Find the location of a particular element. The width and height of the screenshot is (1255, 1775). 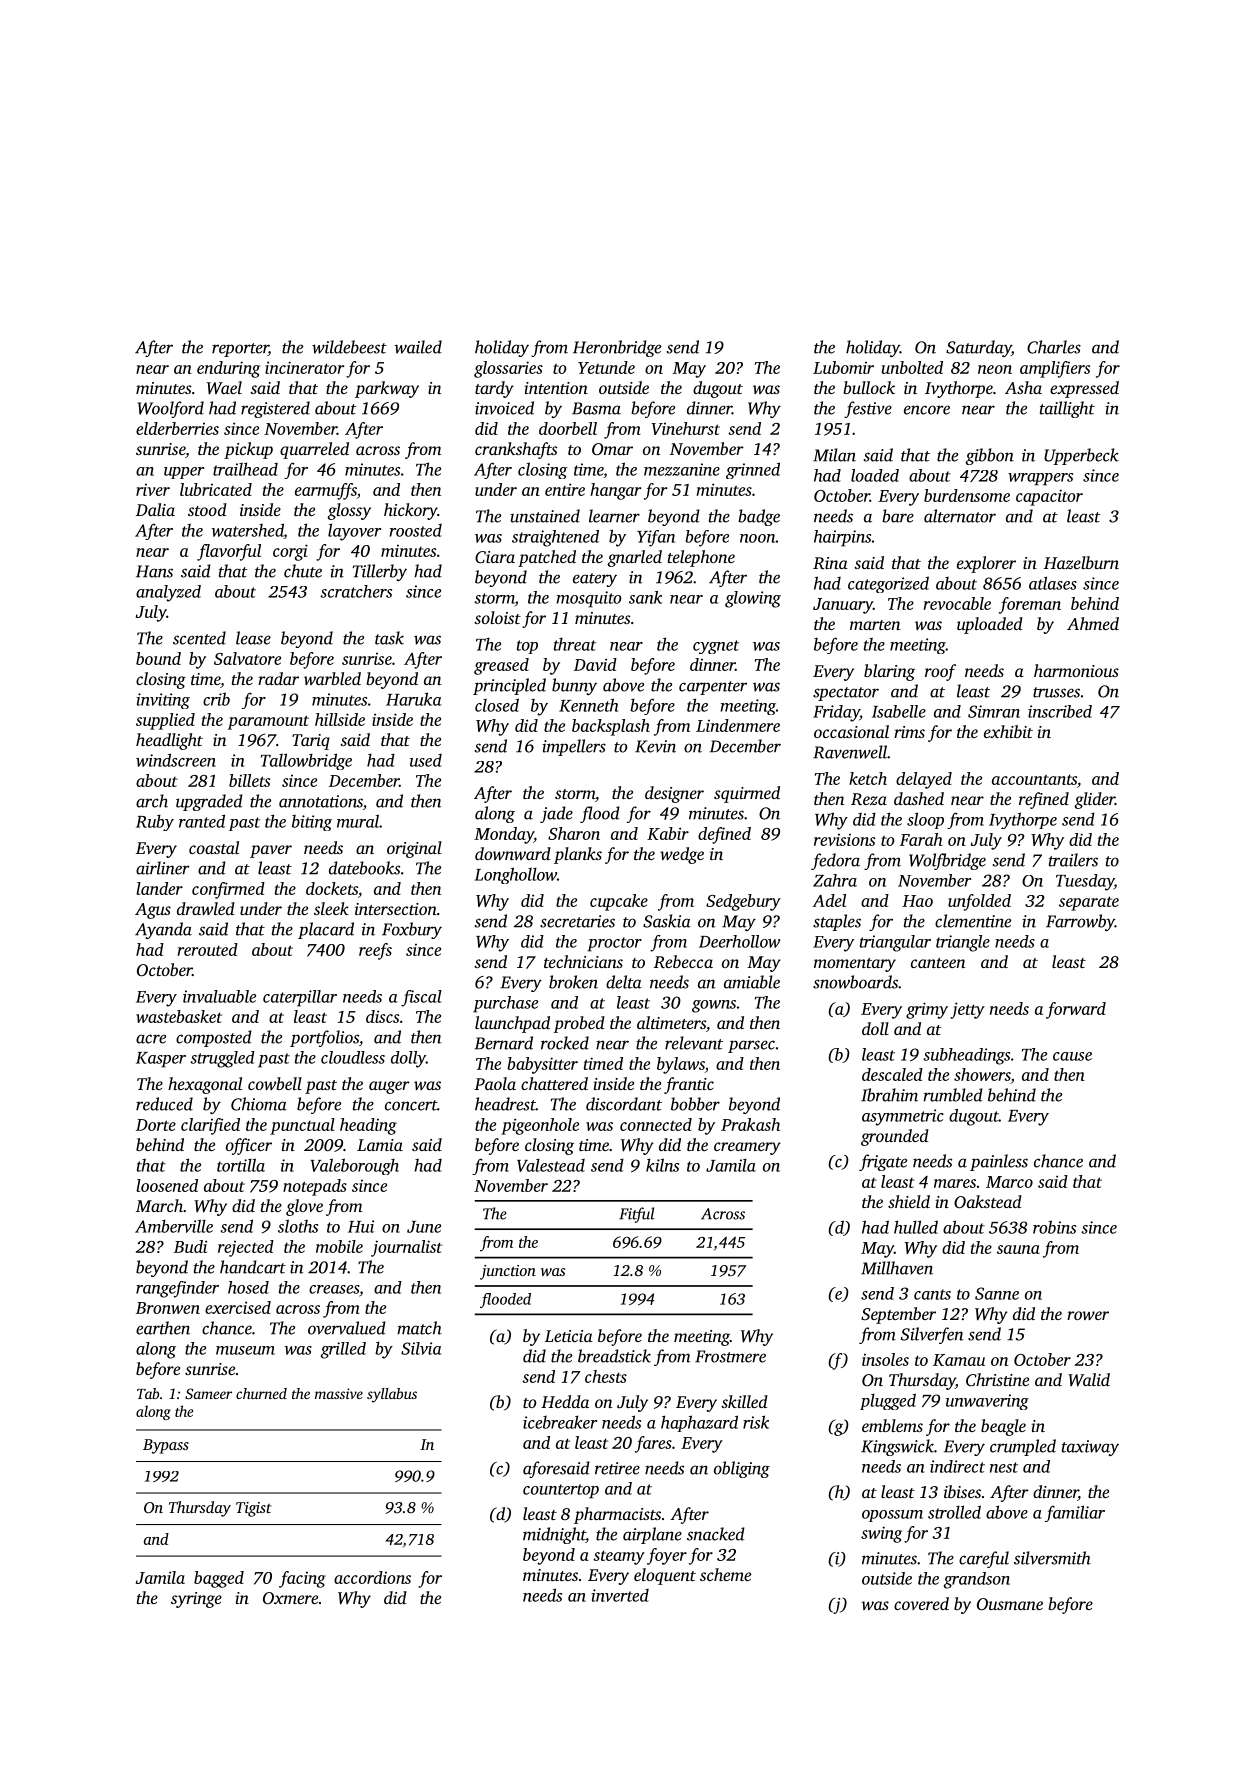

crankshafts is located at coordinates (516, 450).
